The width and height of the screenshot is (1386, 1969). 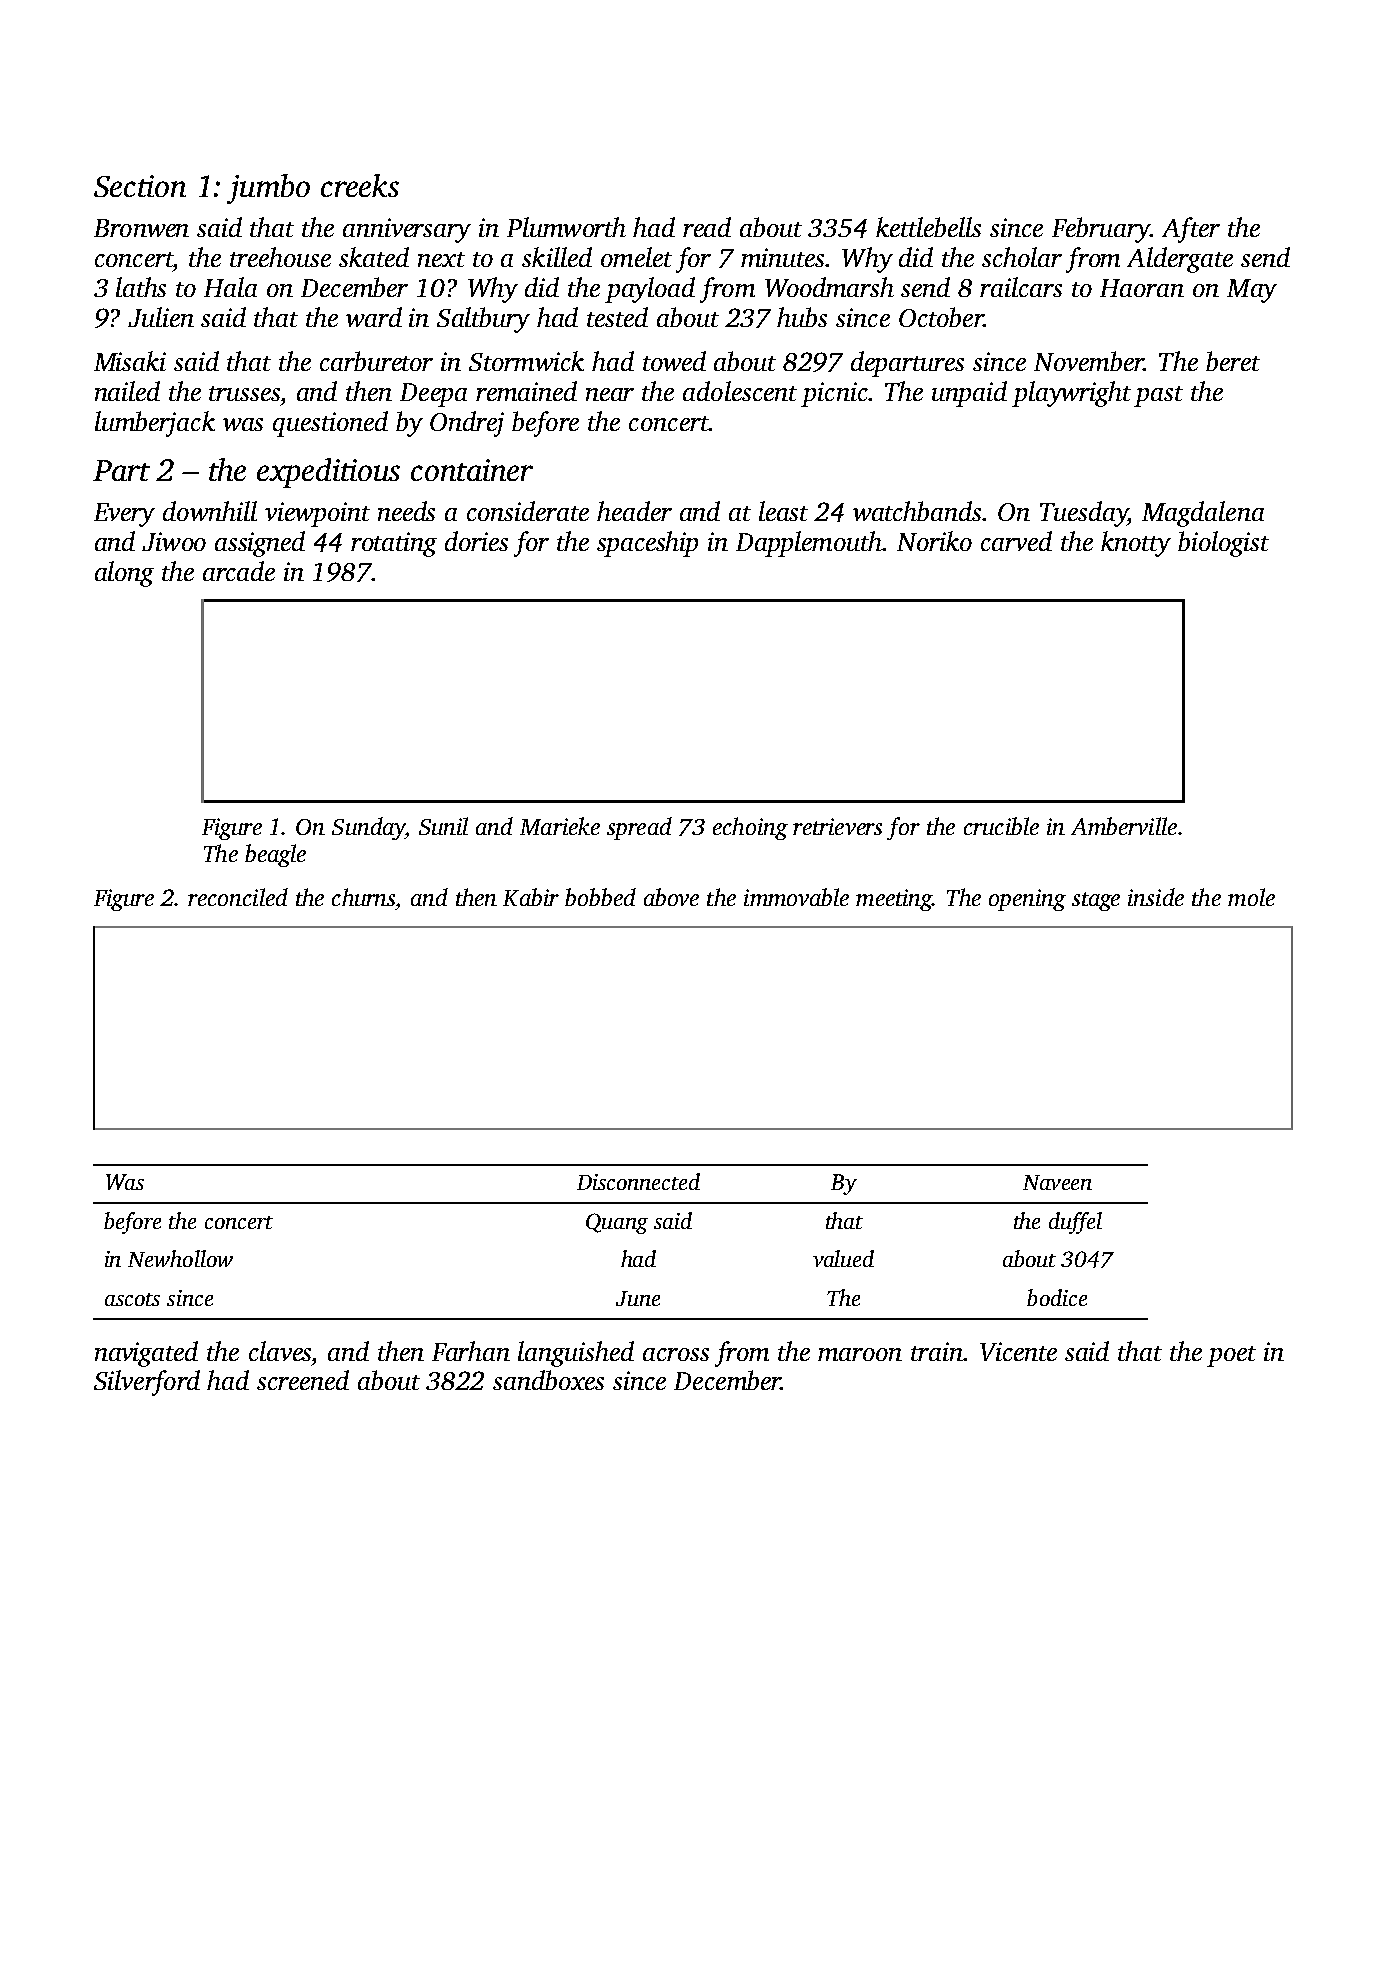 I want to click on Every, so click(x=124, y=515).
